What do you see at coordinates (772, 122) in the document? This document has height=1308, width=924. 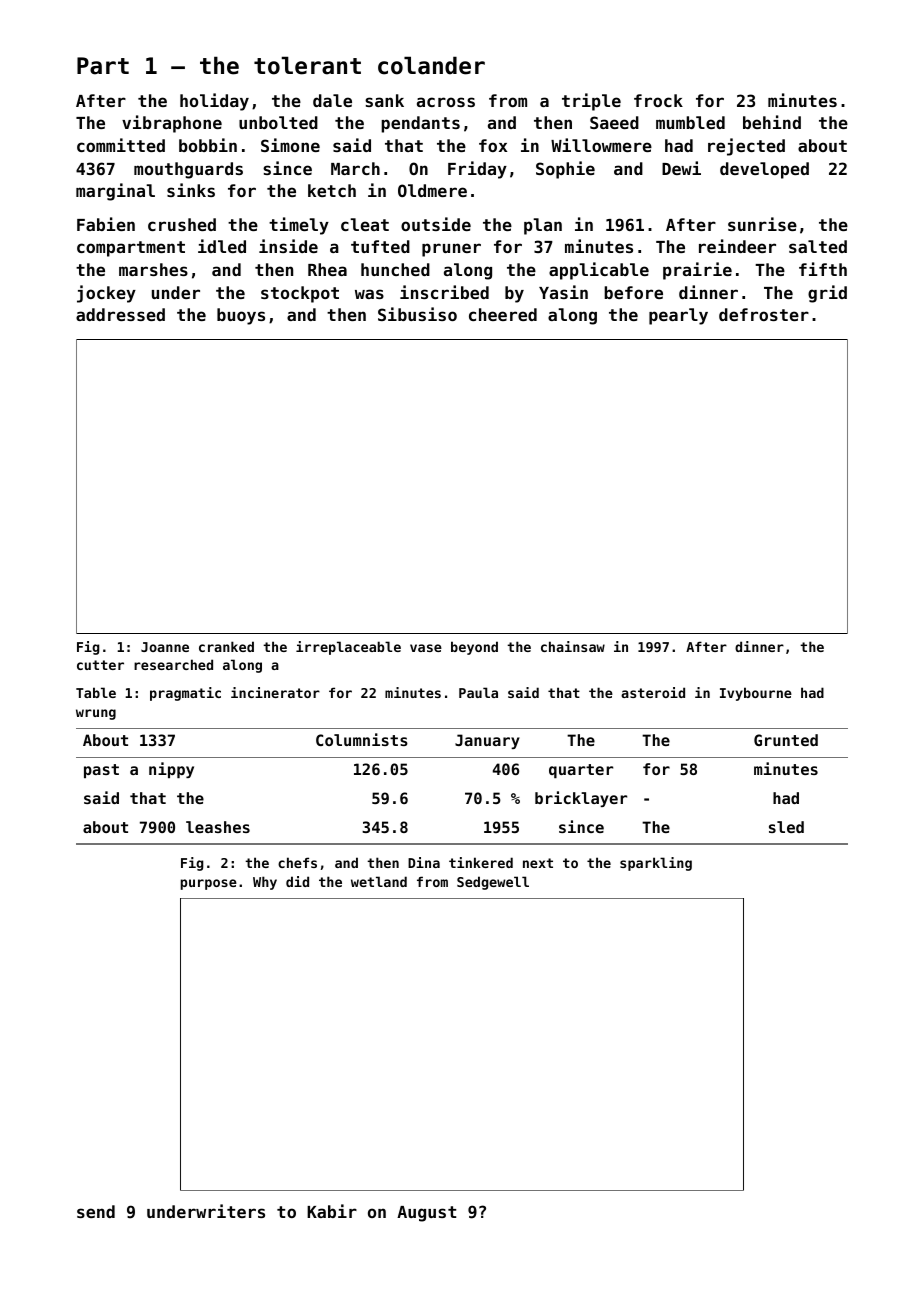 I see `behind` at bounding box center [772, 122].
